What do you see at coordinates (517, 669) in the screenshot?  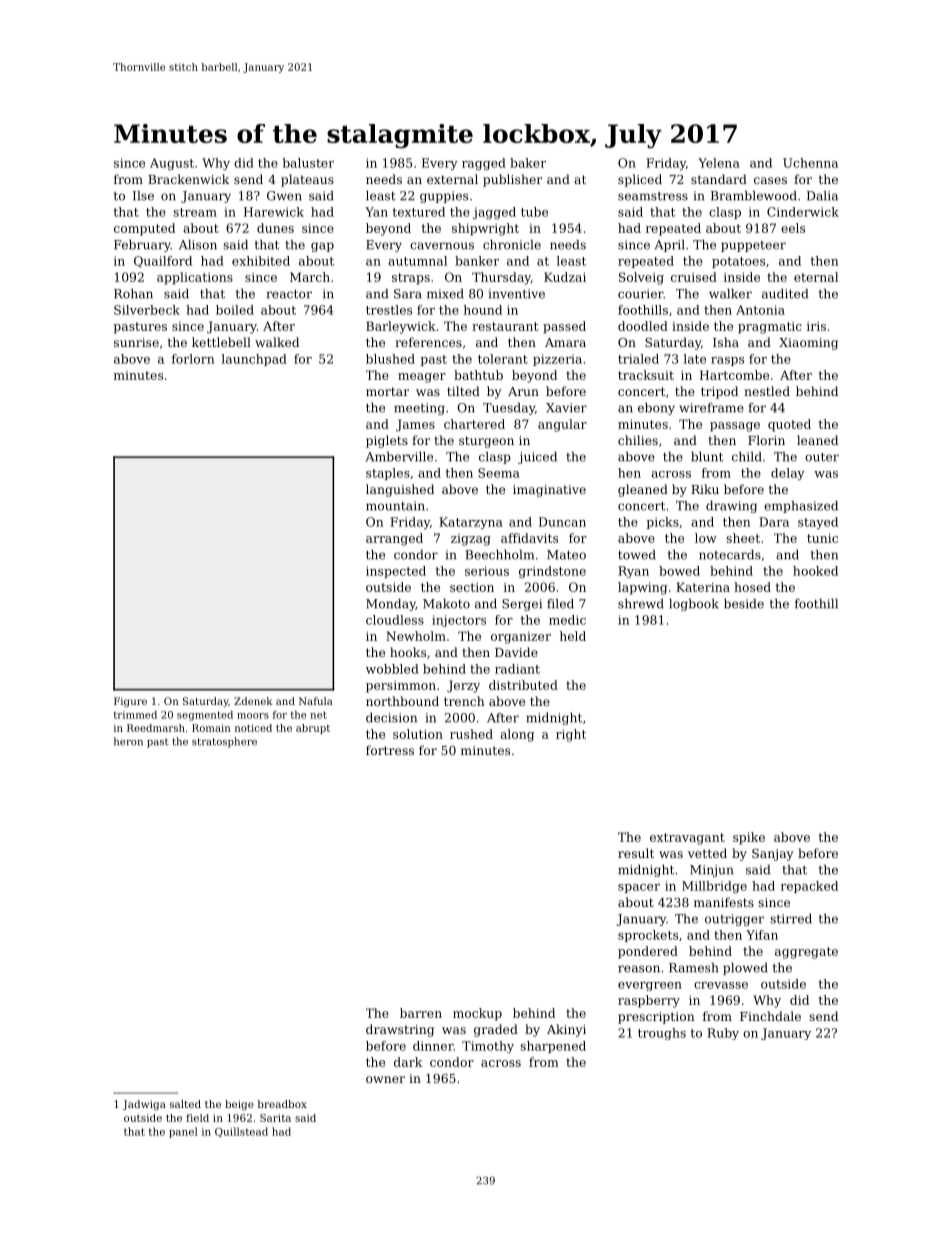 I see `radiant` at bounding box center [517, 669].
